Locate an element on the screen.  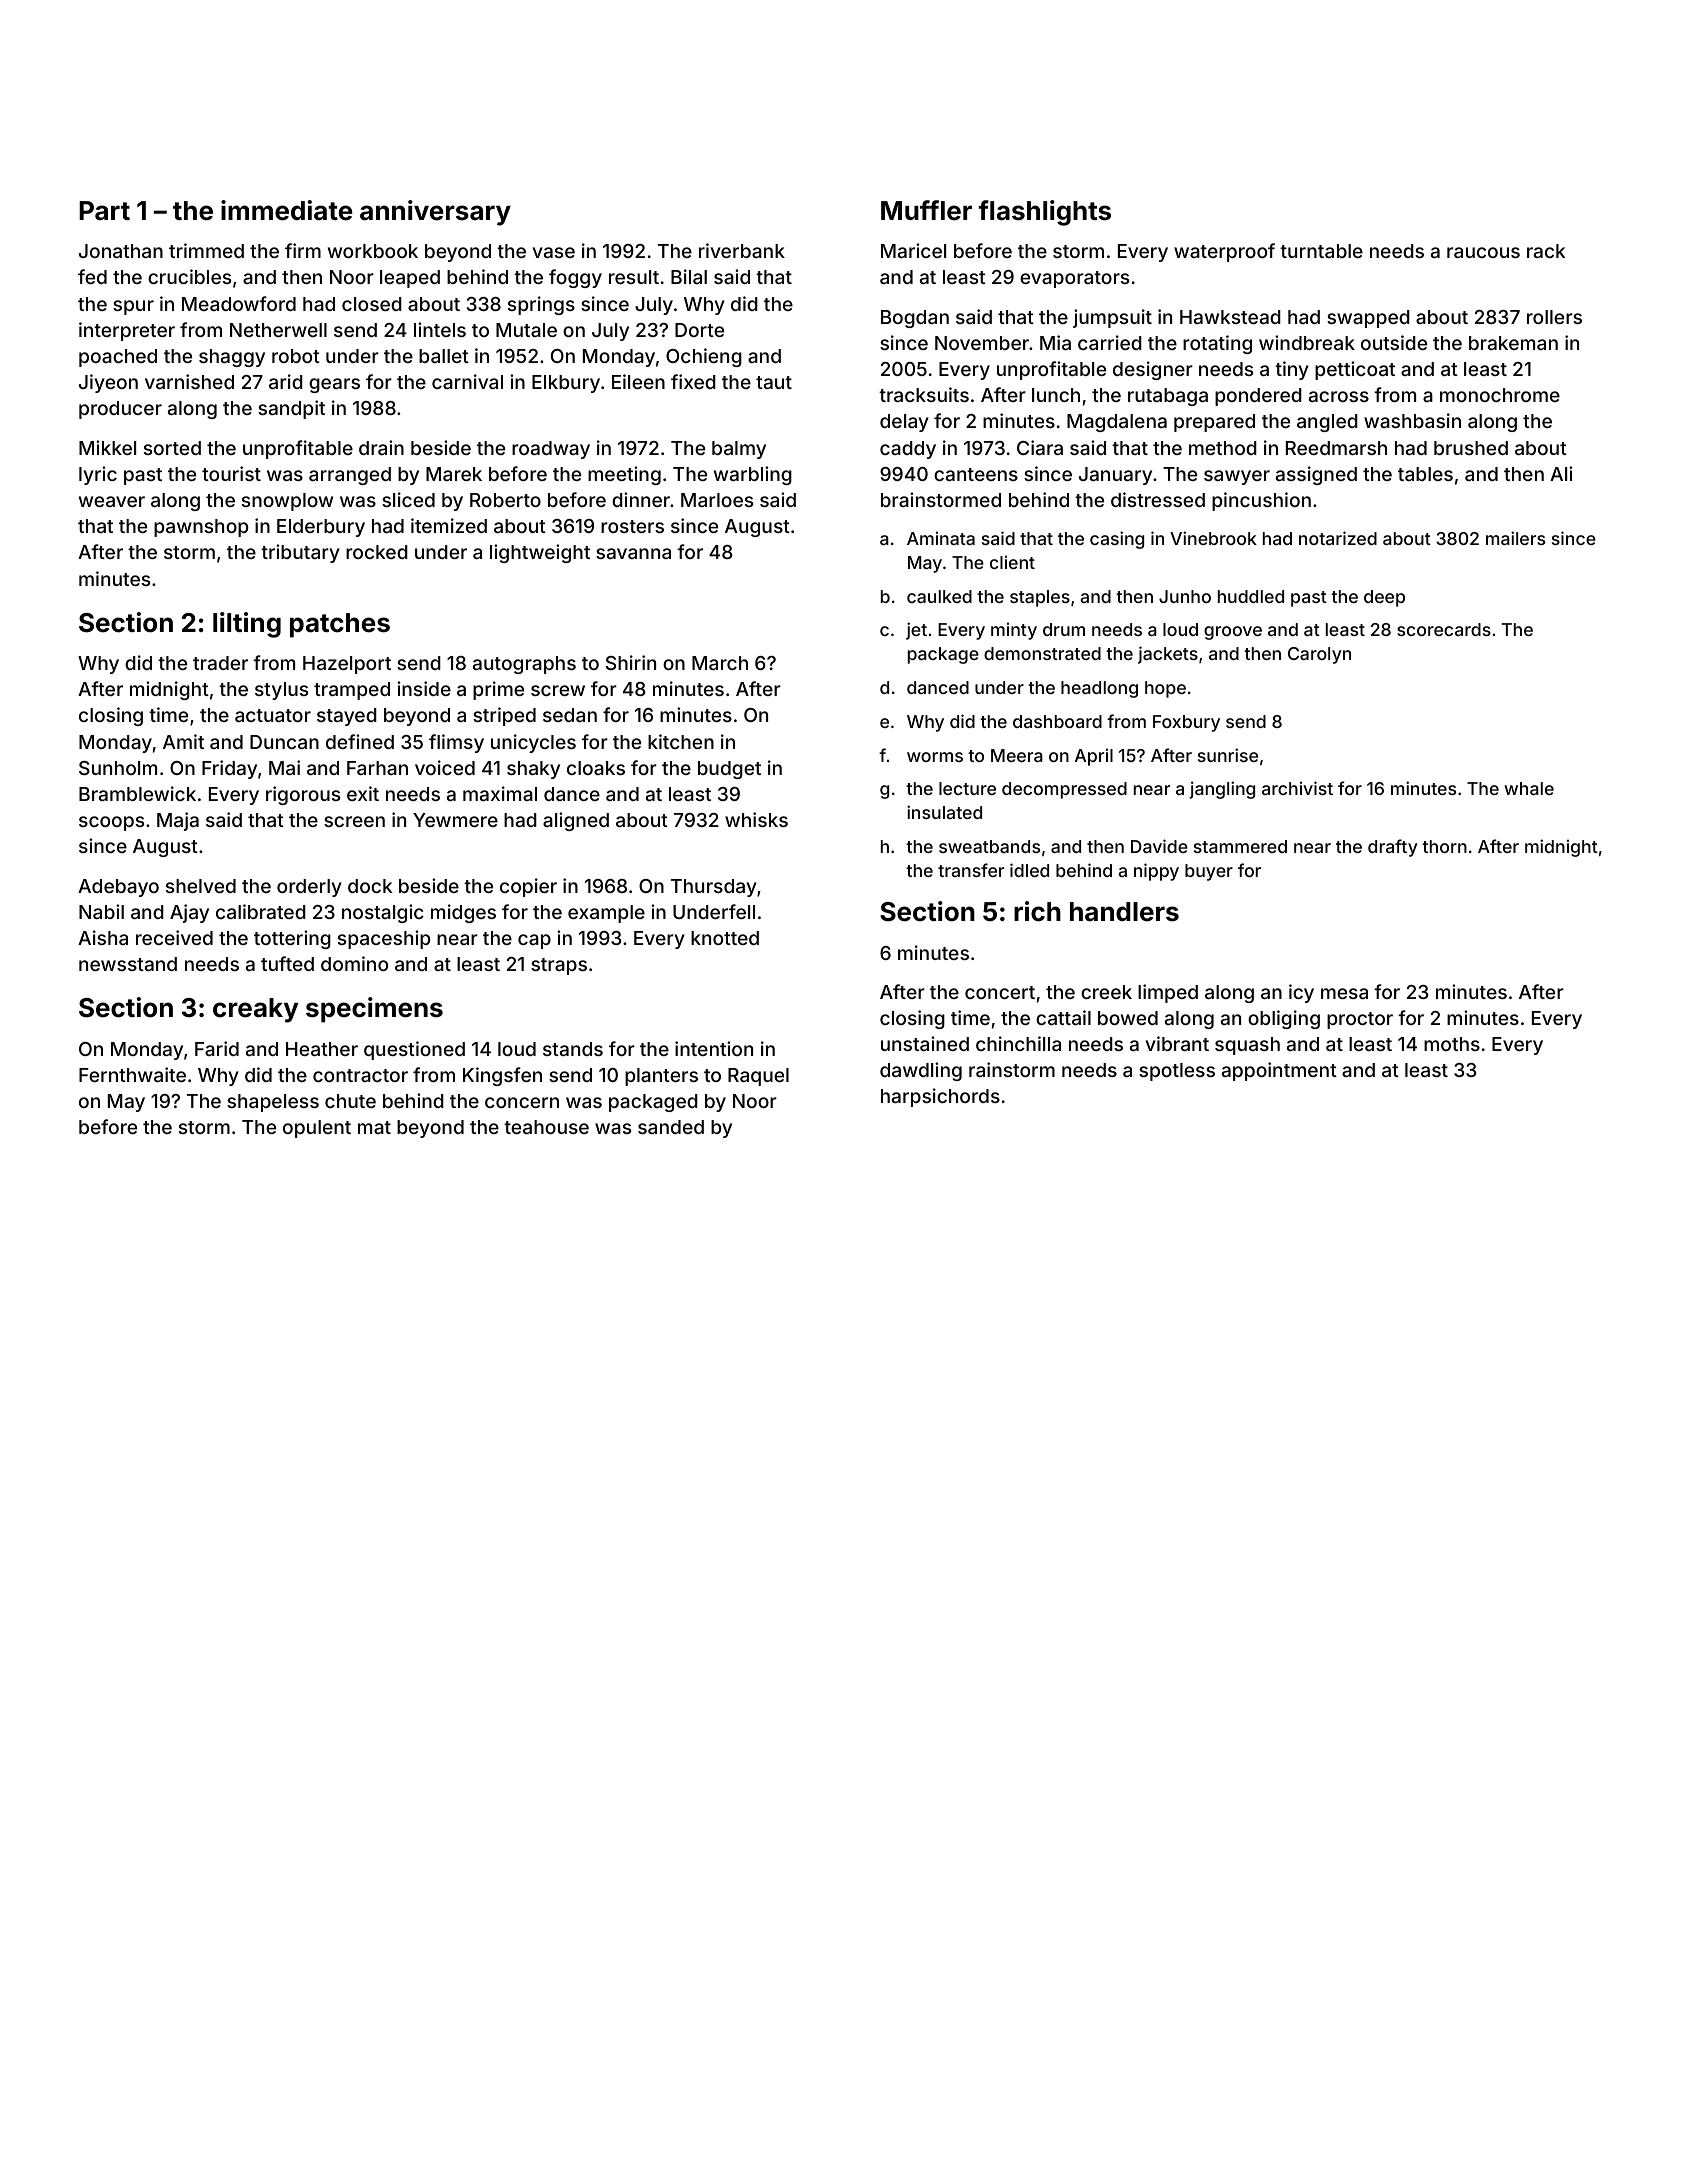
mailers is located at coordinates (1515, 538).
